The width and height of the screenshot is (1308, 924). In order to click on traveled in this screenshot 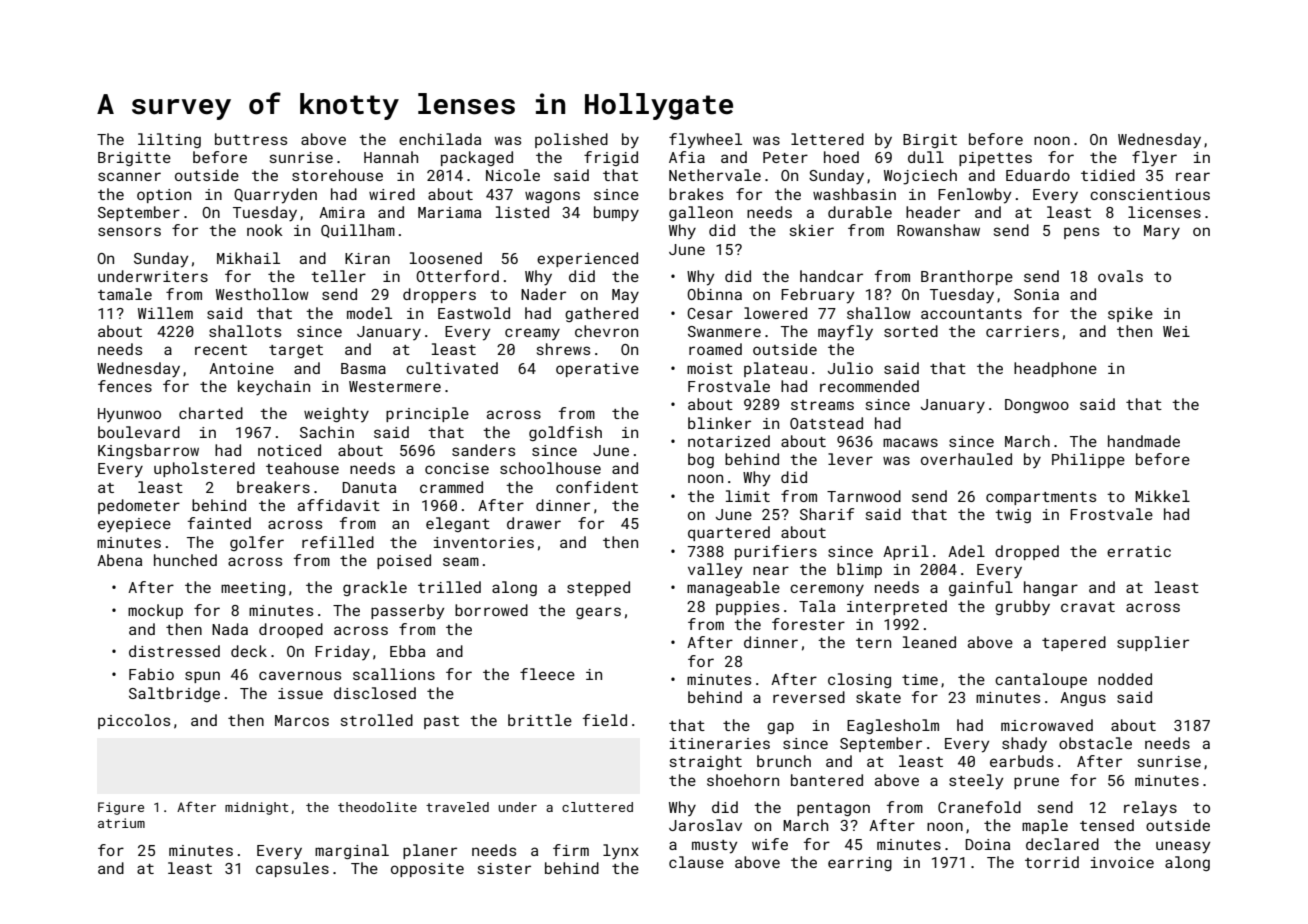, I will do `click(457, 807)`.
